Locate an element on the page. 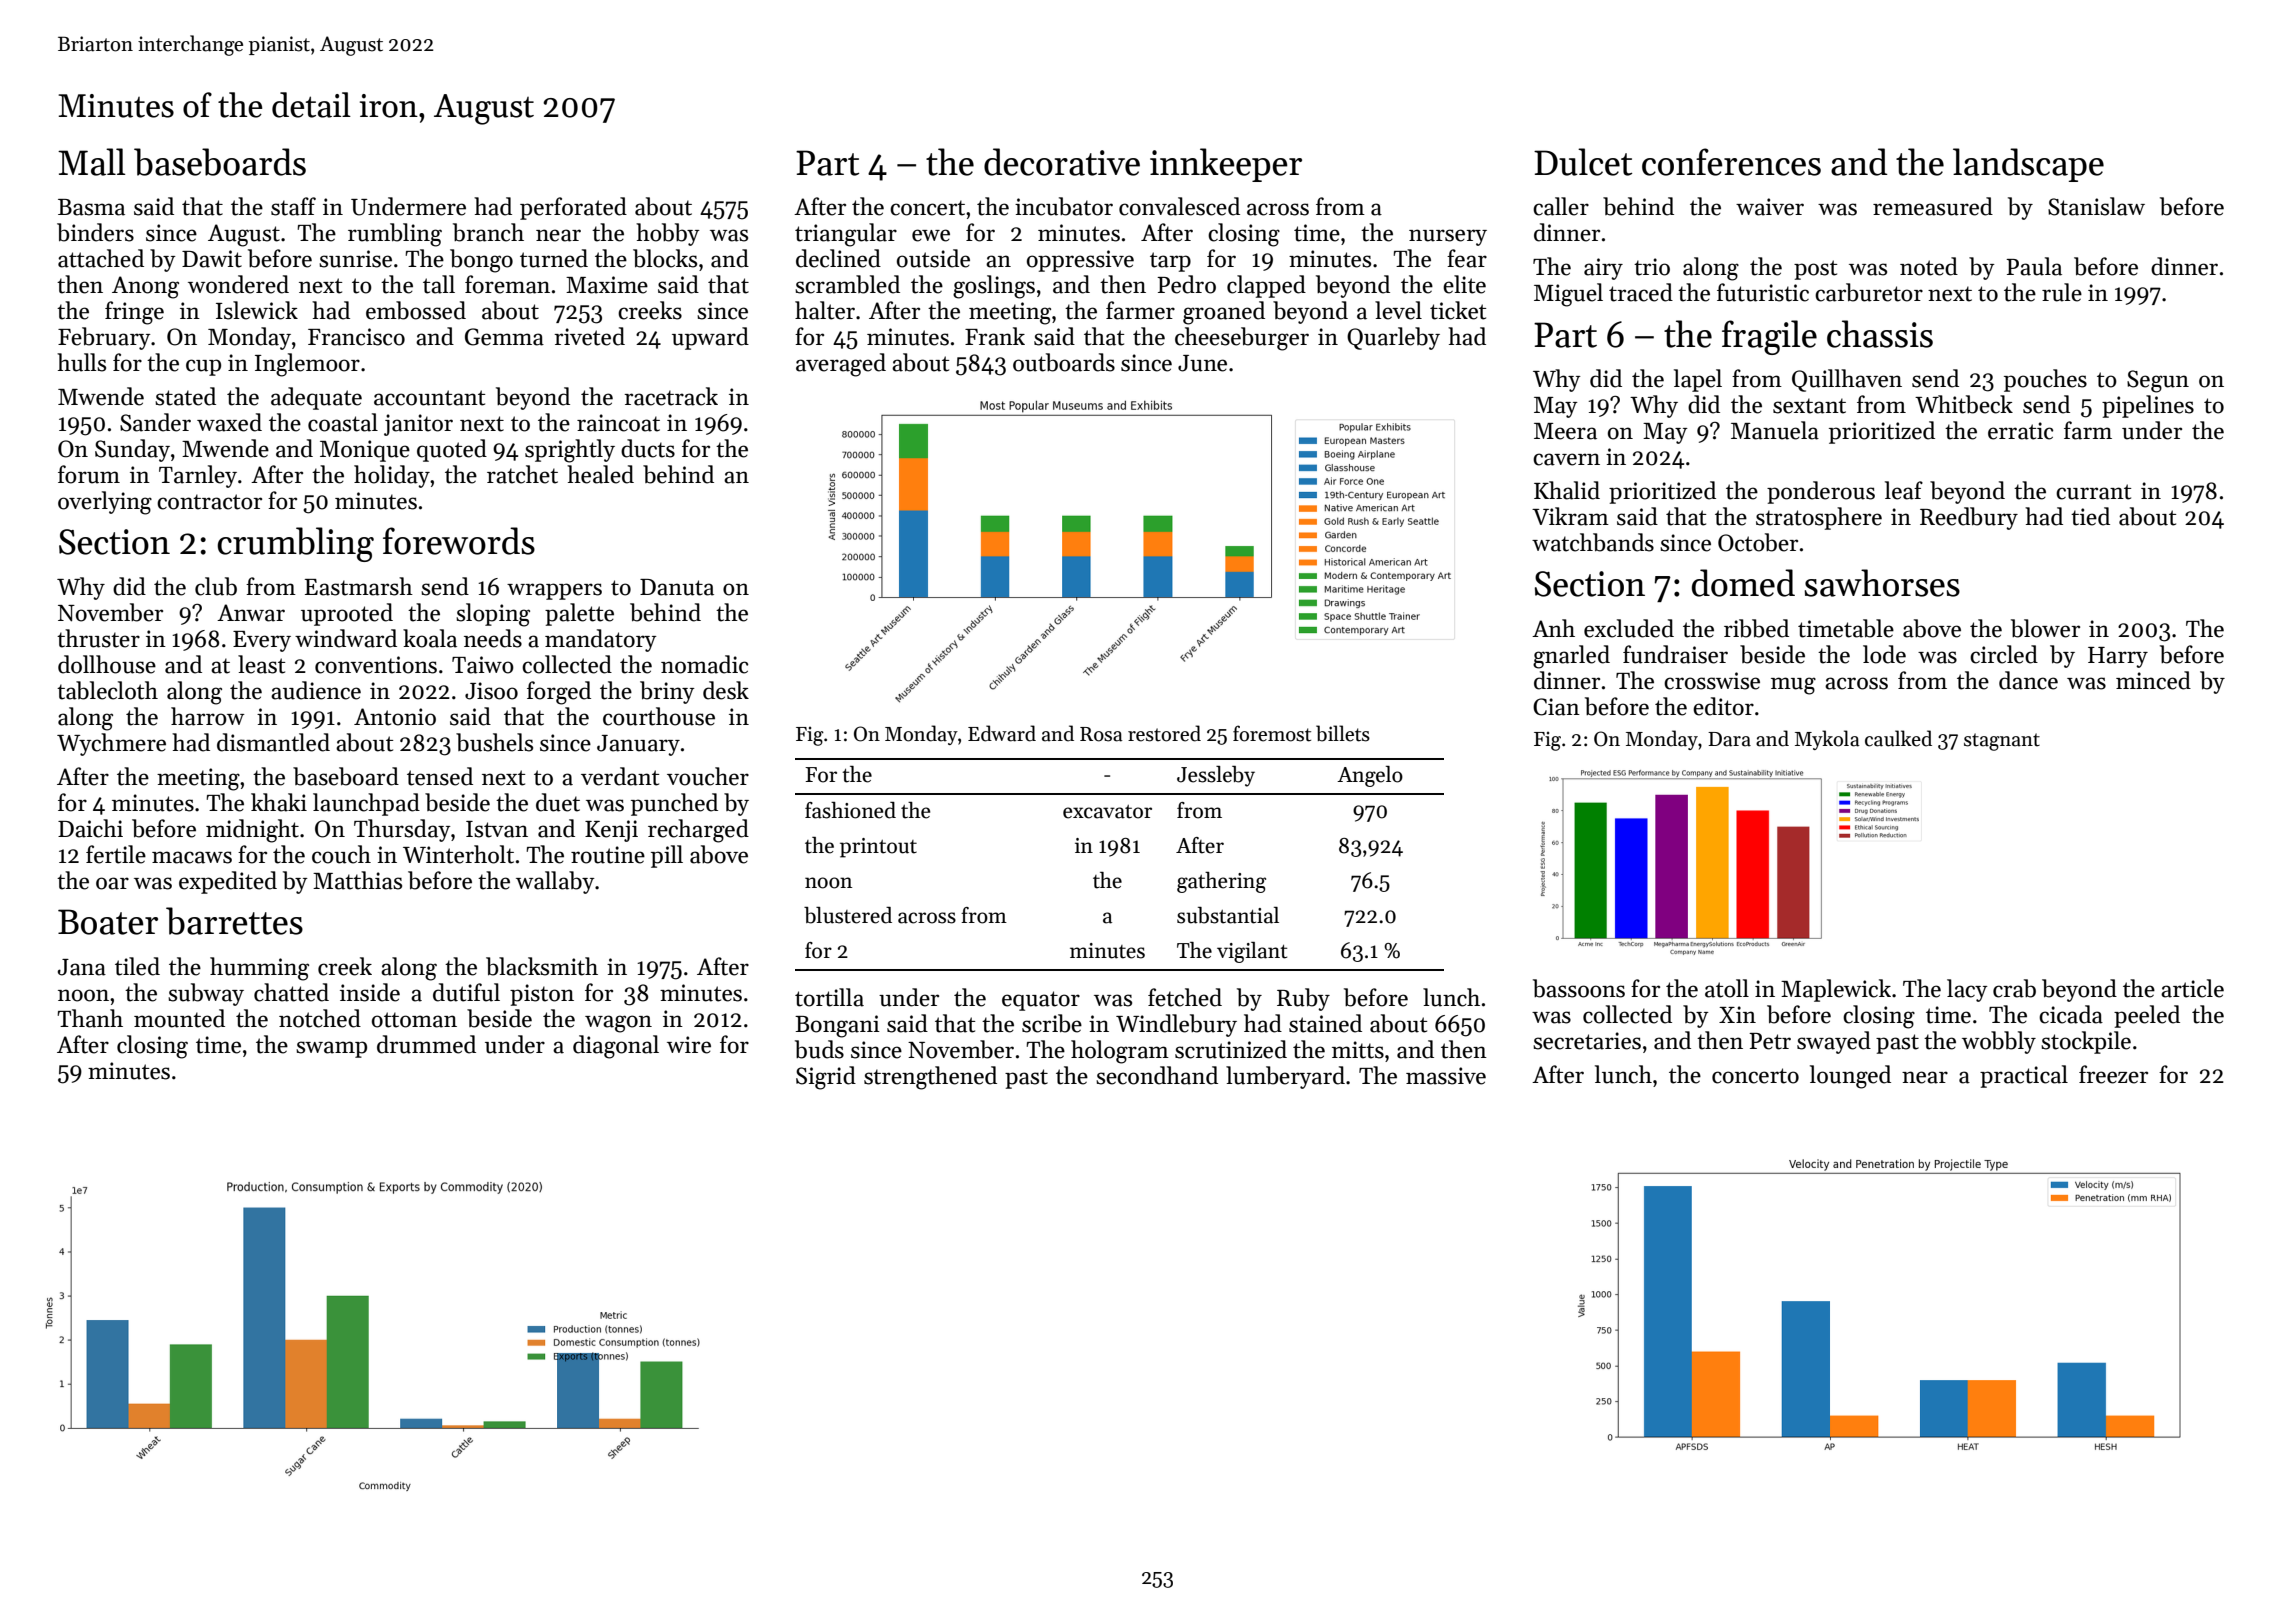 Image resolution: width=2282 pixels, height=1614 pixels. Stanislaw is located at coordinates (2096, 206).
